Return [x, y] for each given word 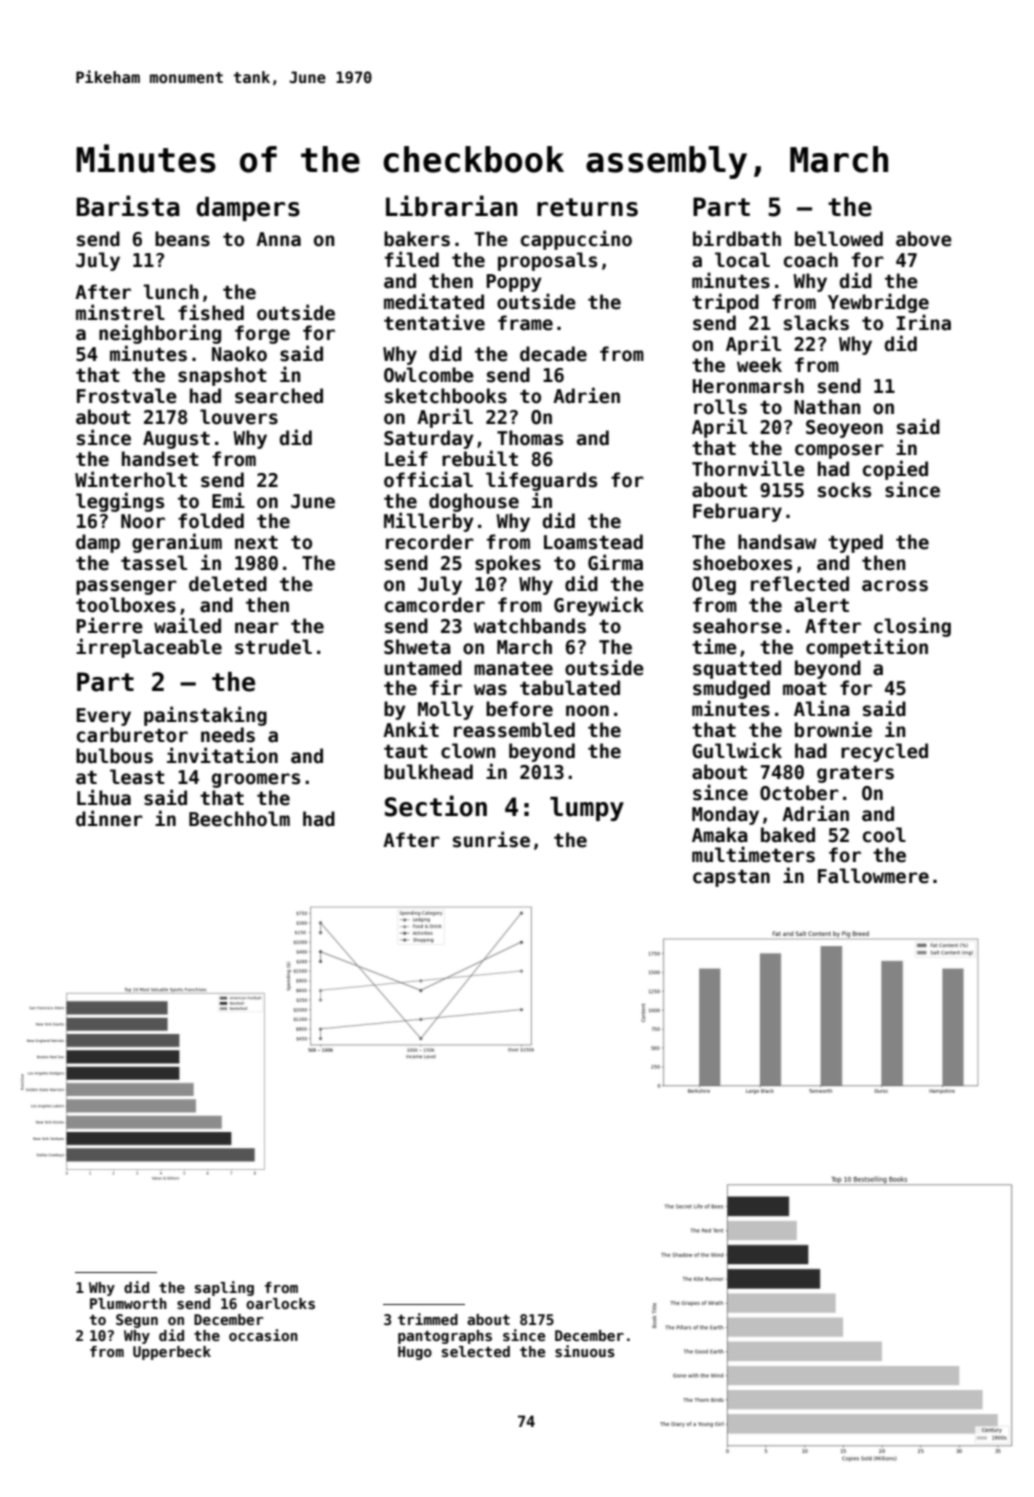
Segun [137, 1321]
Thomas [530, 438]
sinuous [585, 1351]
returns [587, 207]
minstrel [120, 312]
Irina [924, 322]
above [924, 239]
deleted [228, 584]
